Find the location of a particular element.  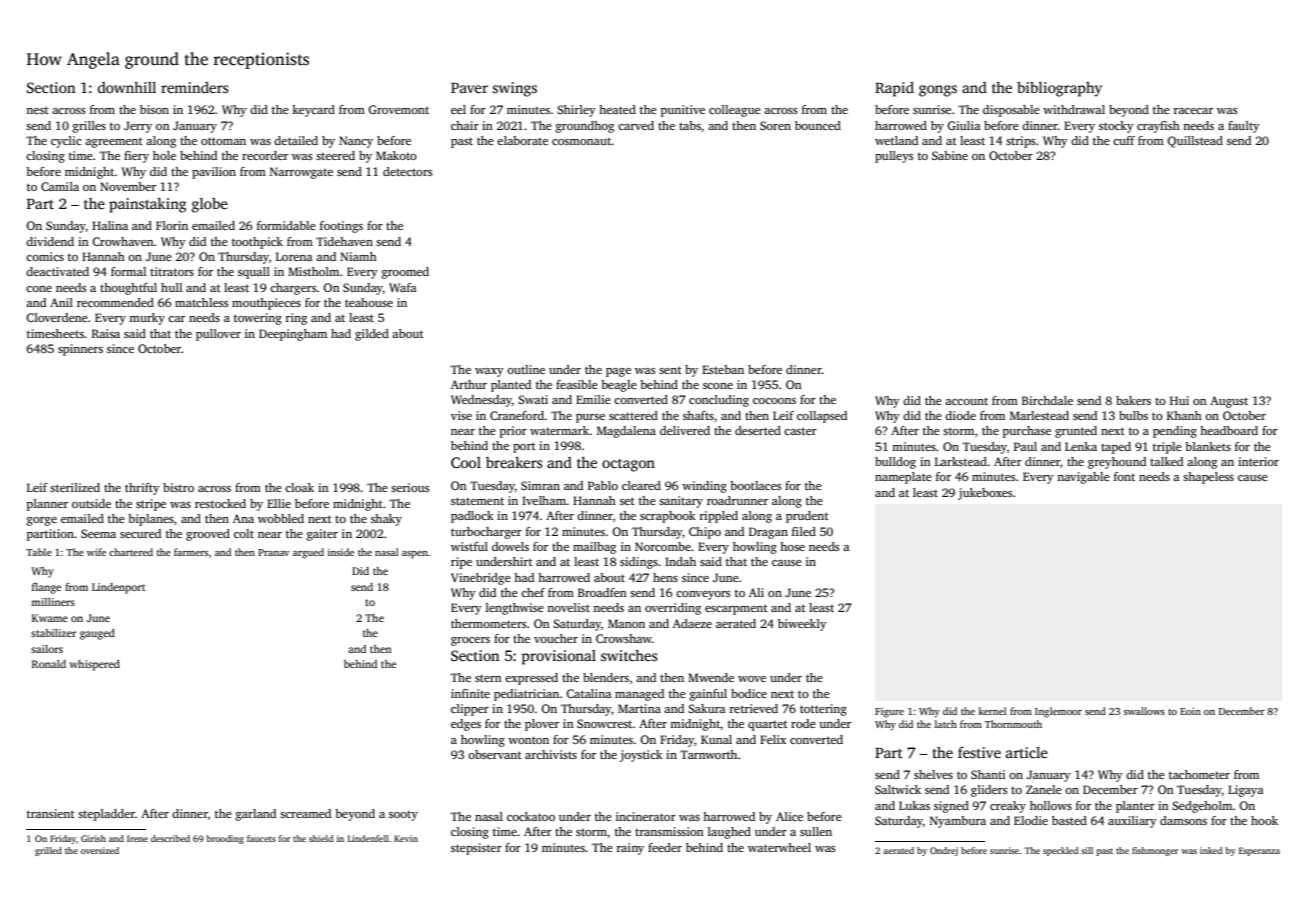

biweekly is located at coordinates (802, 625).
